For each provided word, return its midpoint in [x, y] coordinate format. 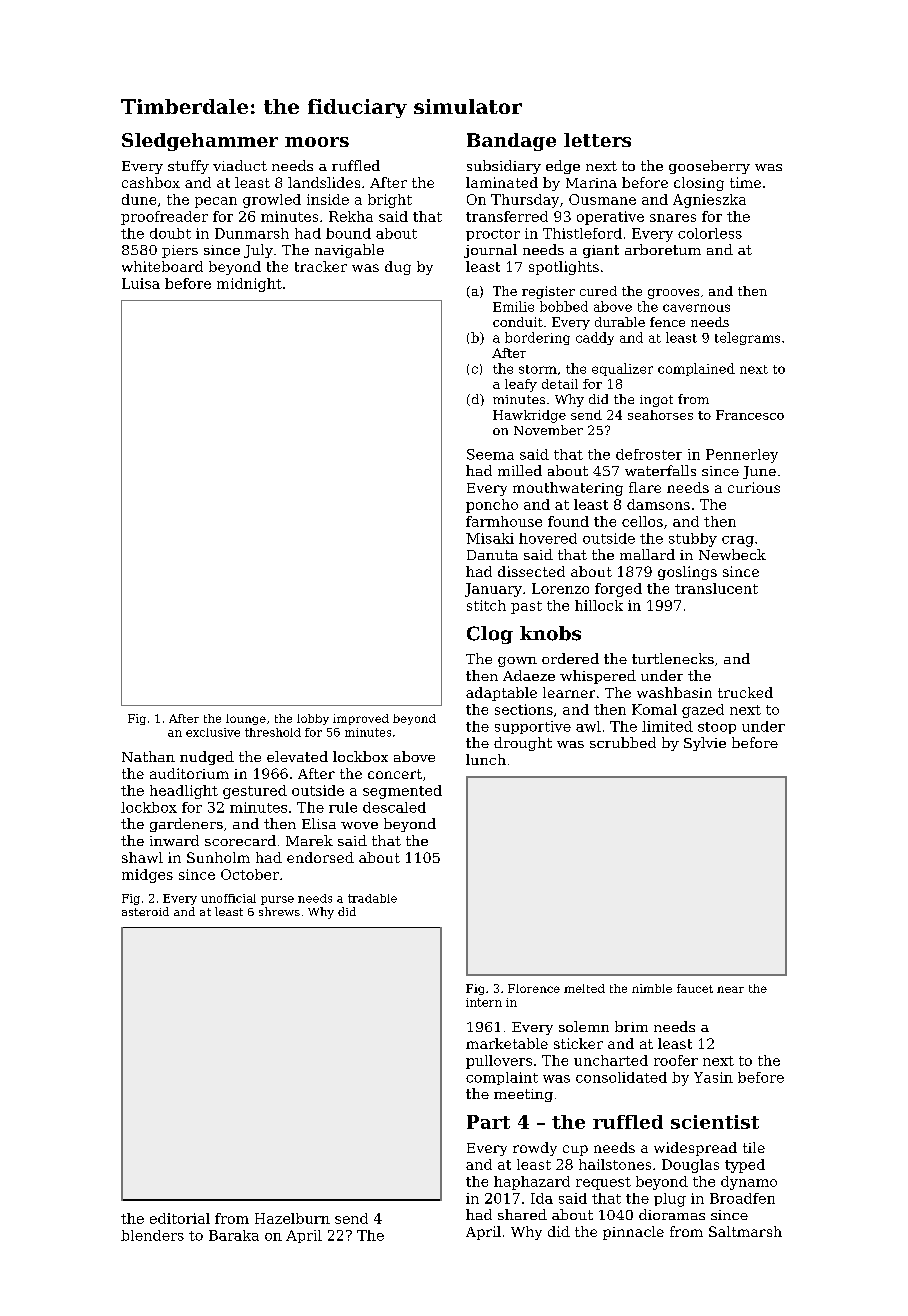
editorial [180, 1218]
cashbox [151, 182]
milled [520, 470]
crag [738, 541]
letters [597, 140]
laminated [502, 182]
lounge [246, 719]
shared [522, 1214]
